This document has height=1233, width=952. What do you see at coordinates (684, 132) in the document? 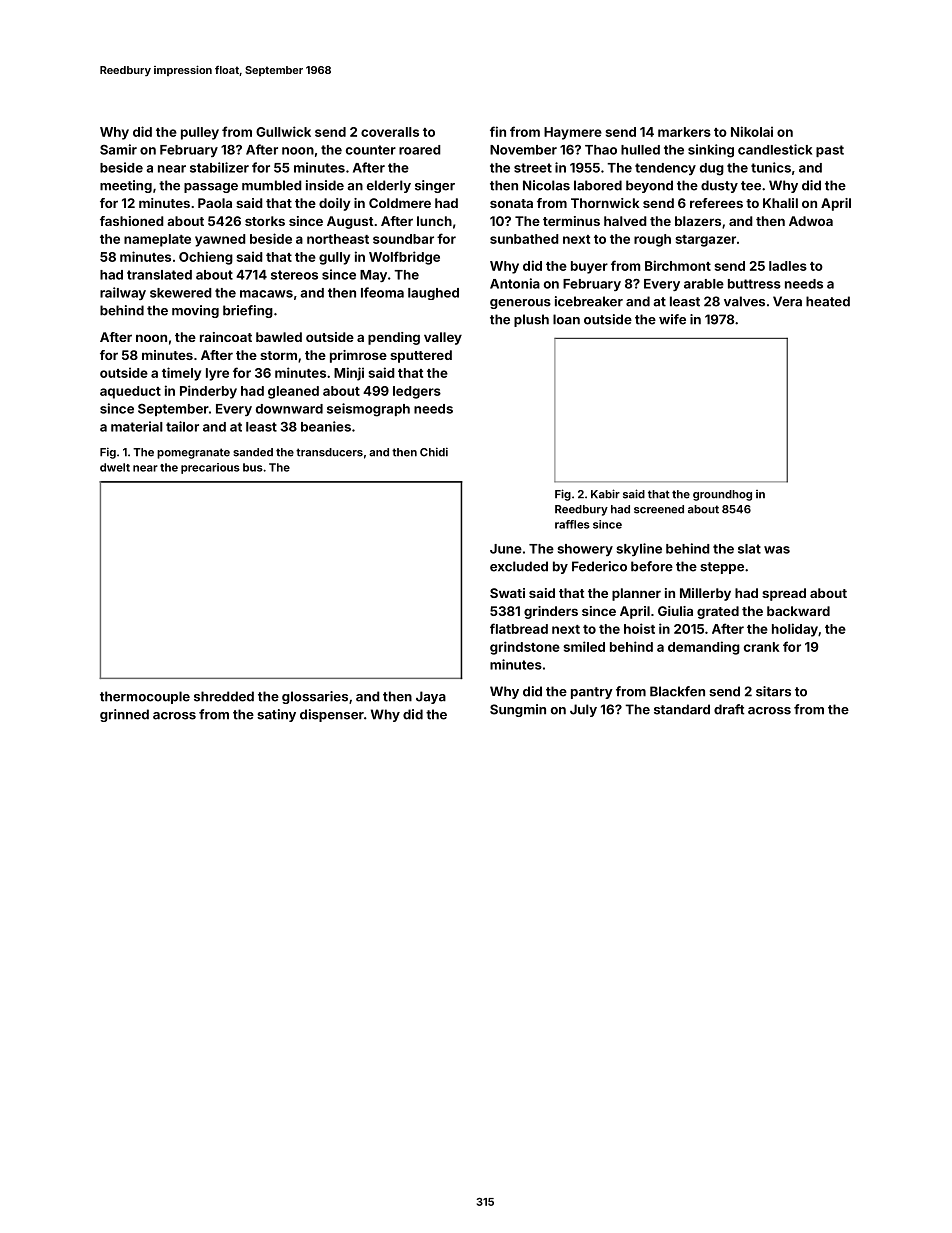
I see `markers` at bounding box center [684, 132].
